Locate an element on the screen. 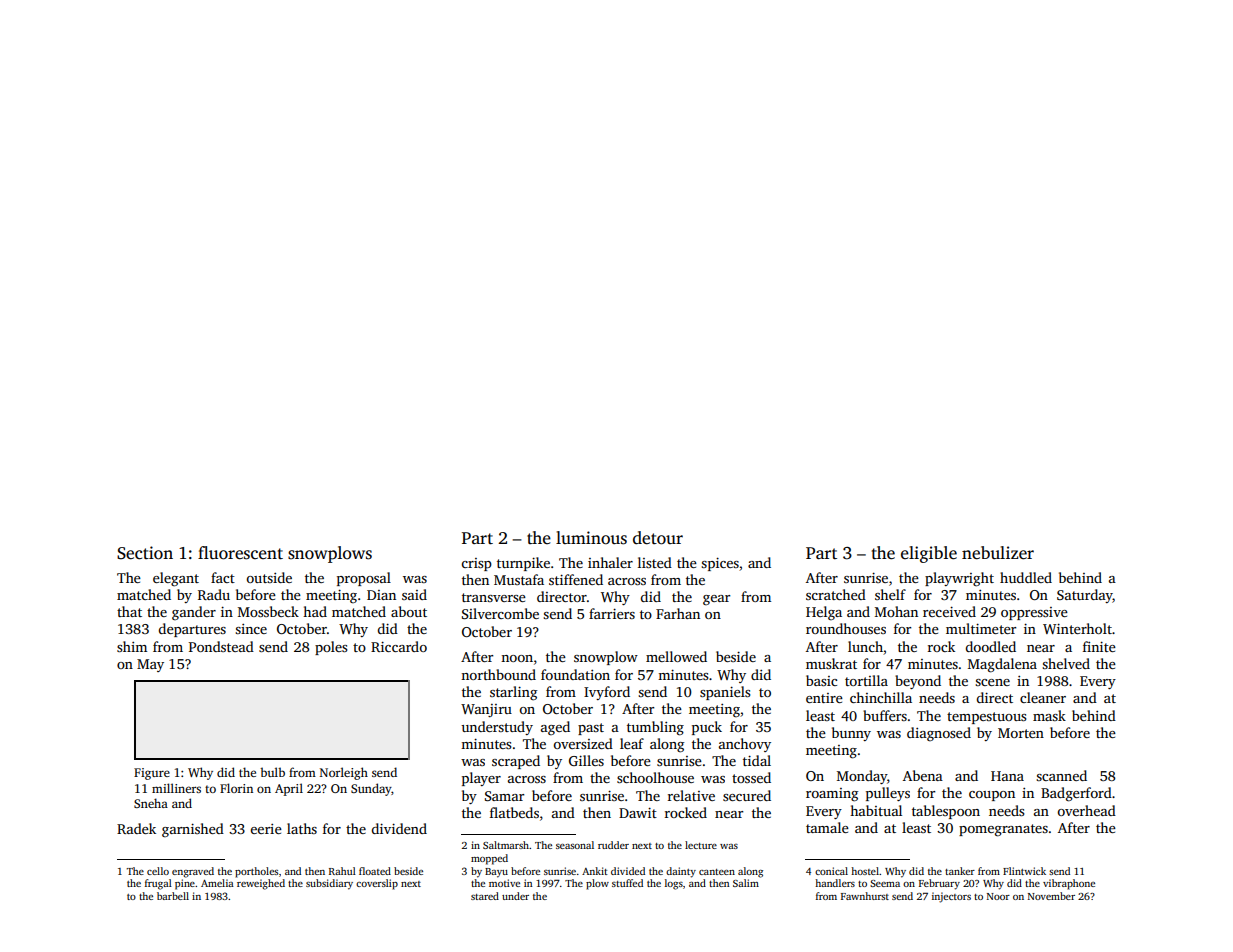  nebulizer is located at coordinates (998, 553).
